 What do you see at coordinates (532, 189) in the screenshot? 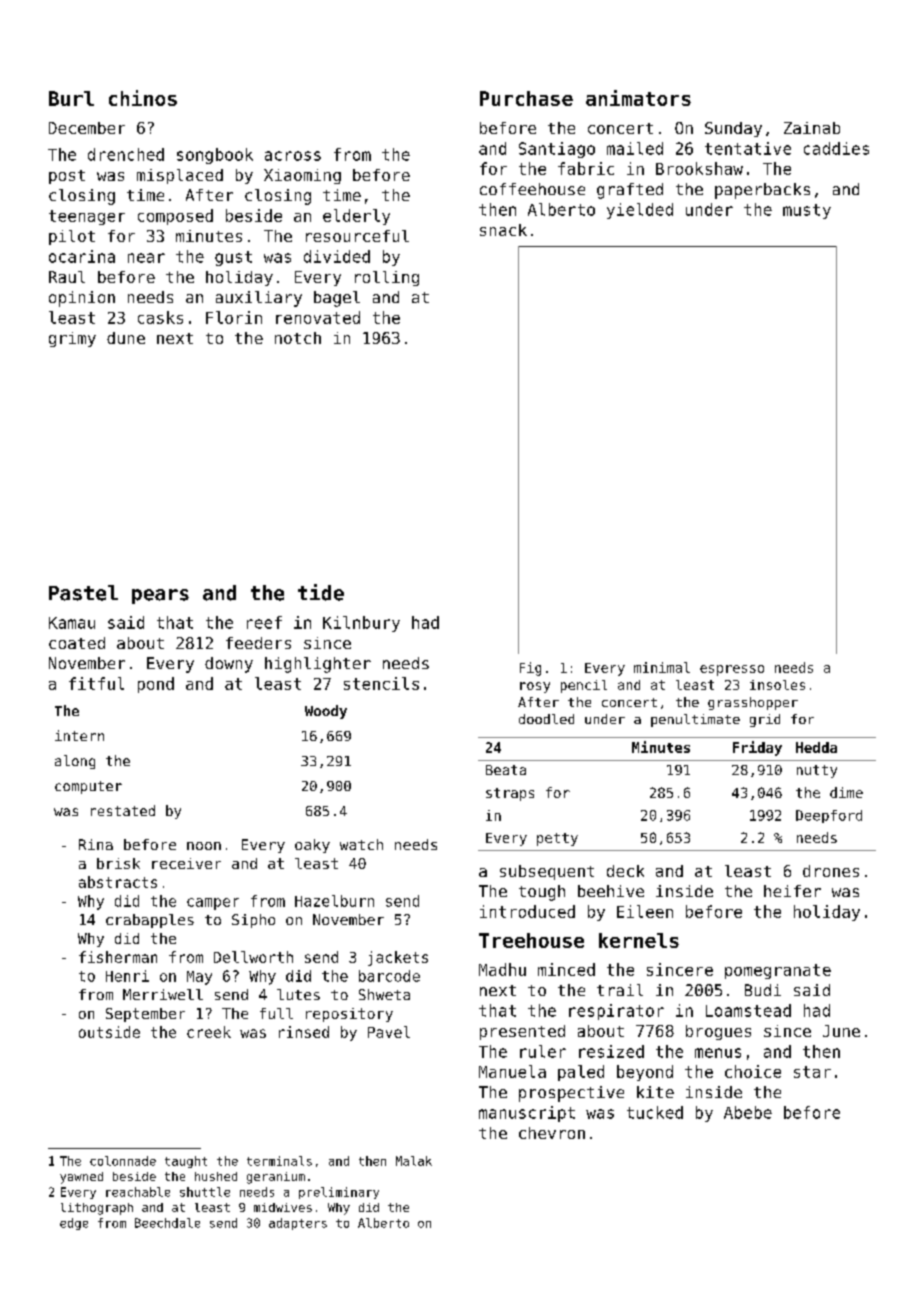
I see `coffeehouse` at bounding box center [532, 189].
